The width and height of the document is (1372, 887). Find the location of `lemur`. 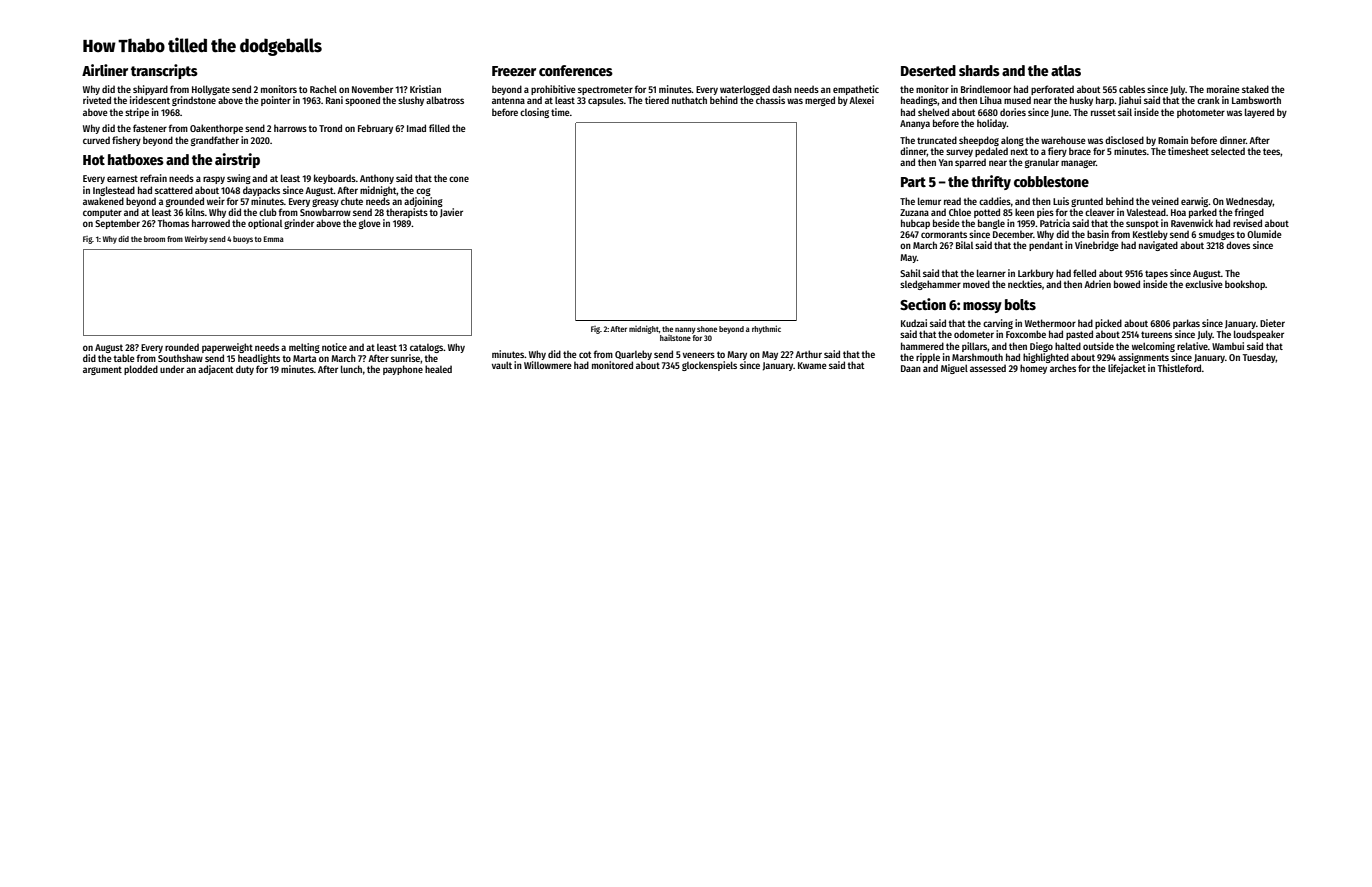

lemur is located at coordinates (929, 201).
